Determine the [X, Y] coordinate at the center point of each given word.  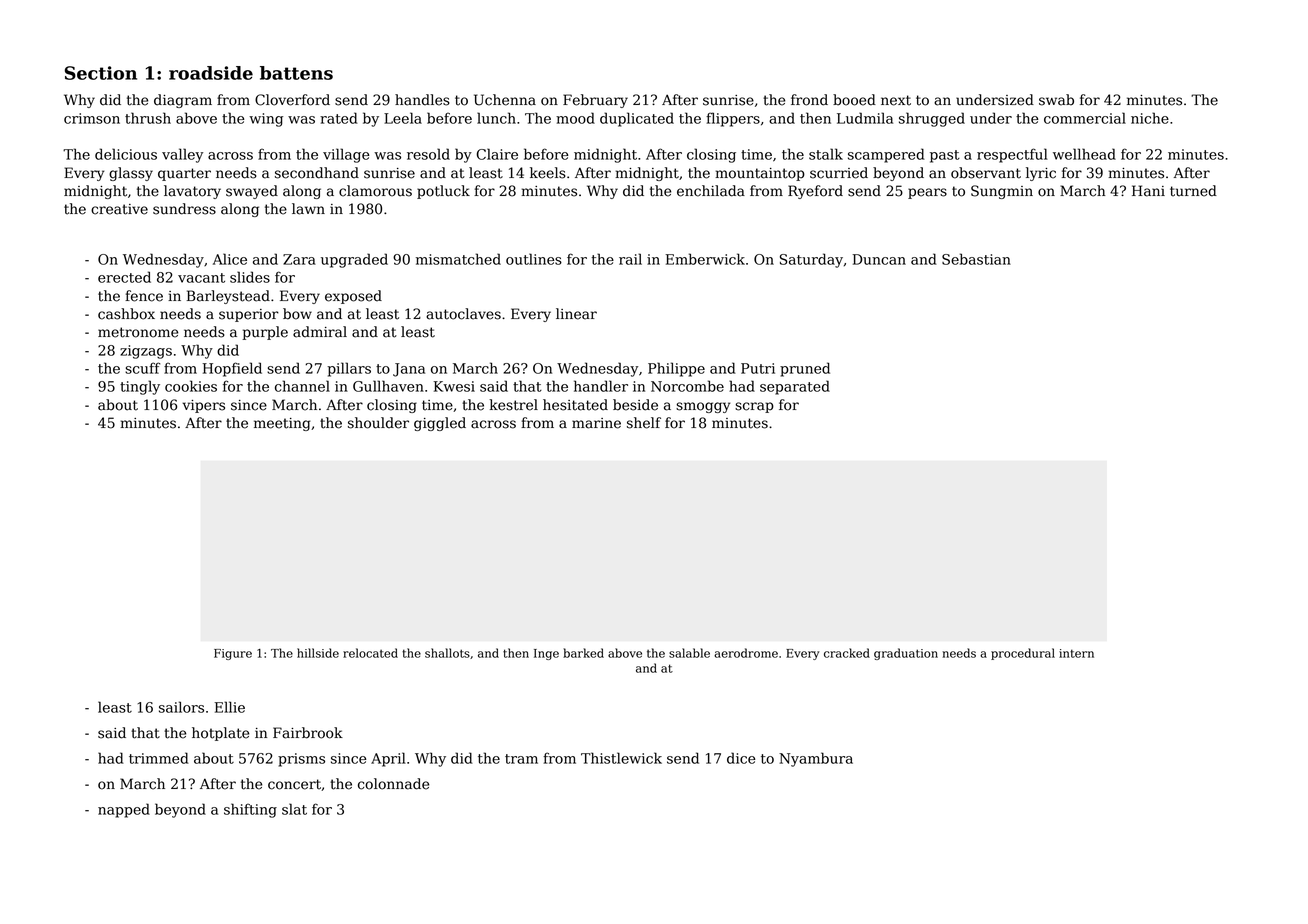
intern [1076, 653]
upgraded [354, 260]
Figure [233, 654]
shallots [447, 653]
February [595, 101]
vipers [203, 406]
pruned [805, 369]
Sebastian [976, 259]
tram [521, 759]
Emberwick [705, 259]
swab [1056, 100]
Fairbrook [308, 733]
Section [101, 73]
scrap [754, 407]
